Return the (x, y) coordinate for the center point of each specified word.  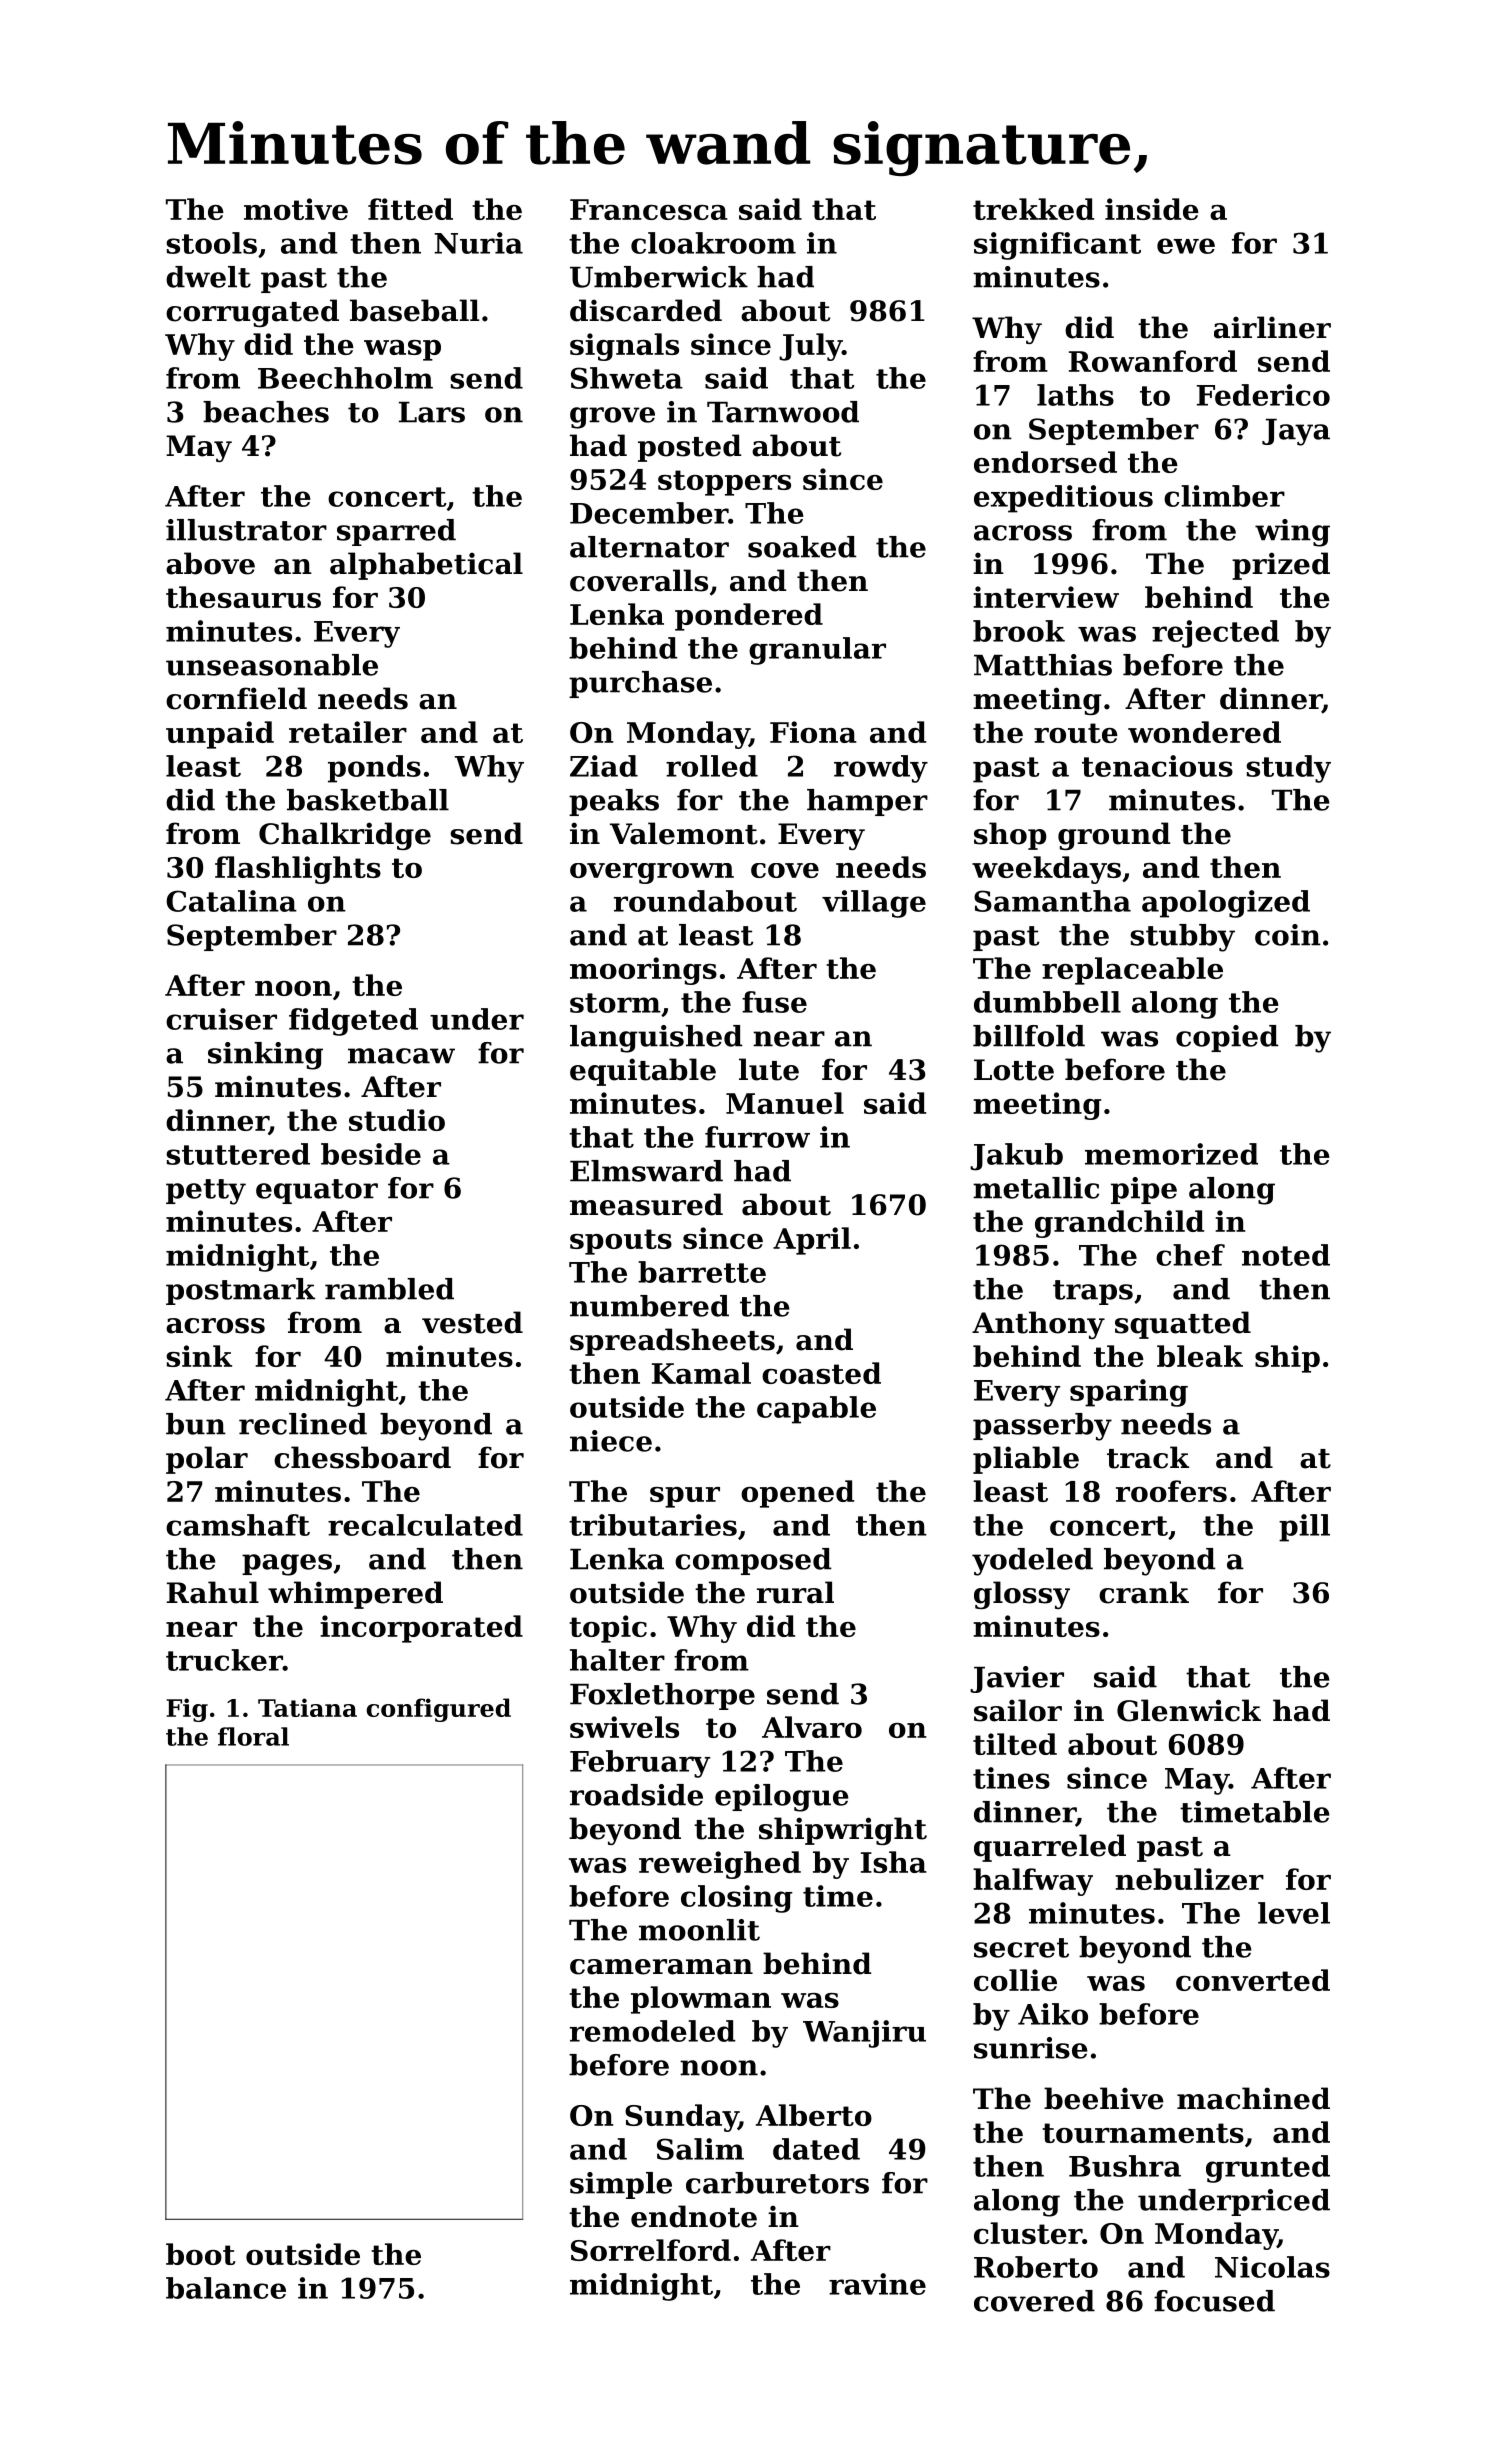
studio (397, 1120)
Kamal (701, 1373)
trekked (1033, 209)
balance (226, 2288)
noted (1286, 1255)
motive (296, 209)
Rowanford (1153, 361)
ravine (877, 2284)
